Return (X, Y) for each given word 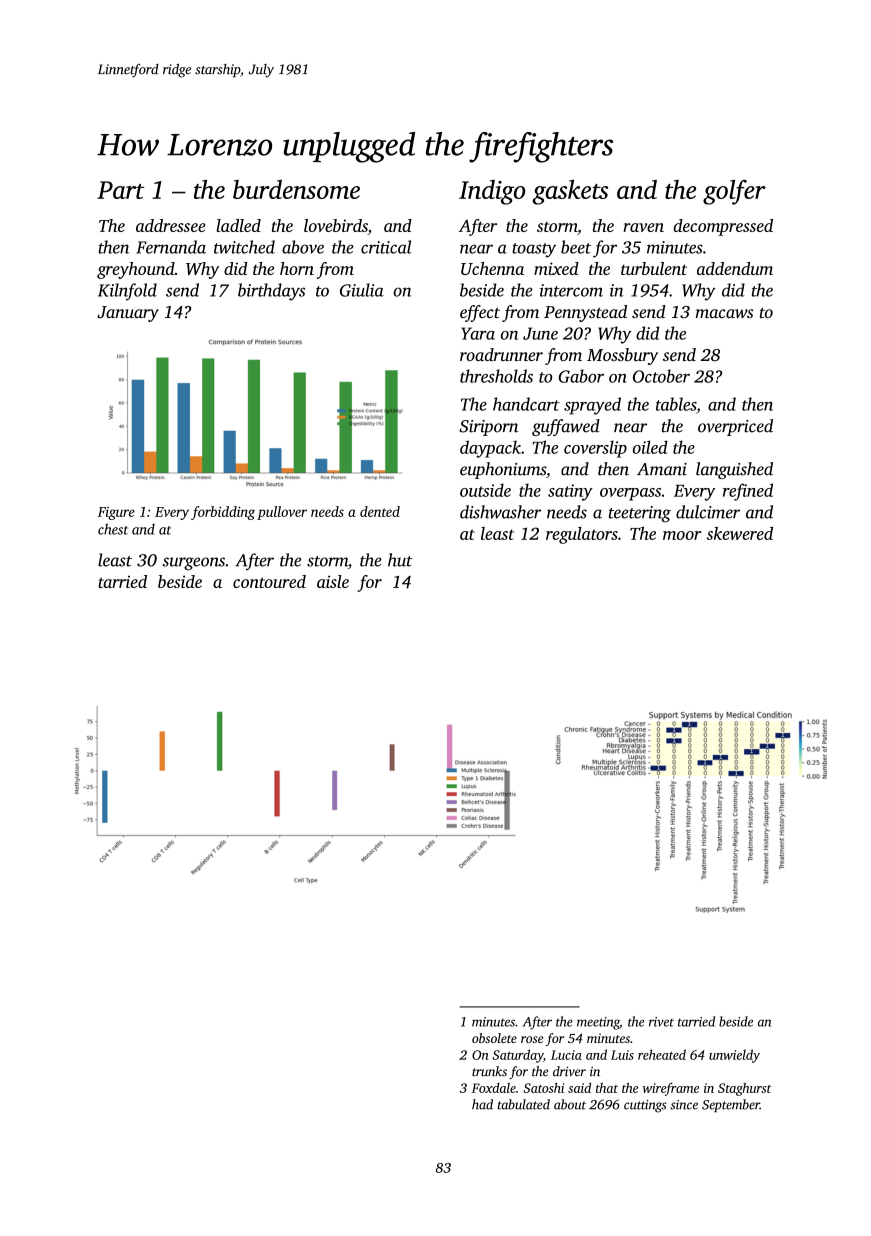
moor (682, 535)
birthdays (271, 292)
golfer (734, 192)
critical (386, 247)
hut (400, 560)
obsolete (494, 1038)
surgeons (193, 564)
